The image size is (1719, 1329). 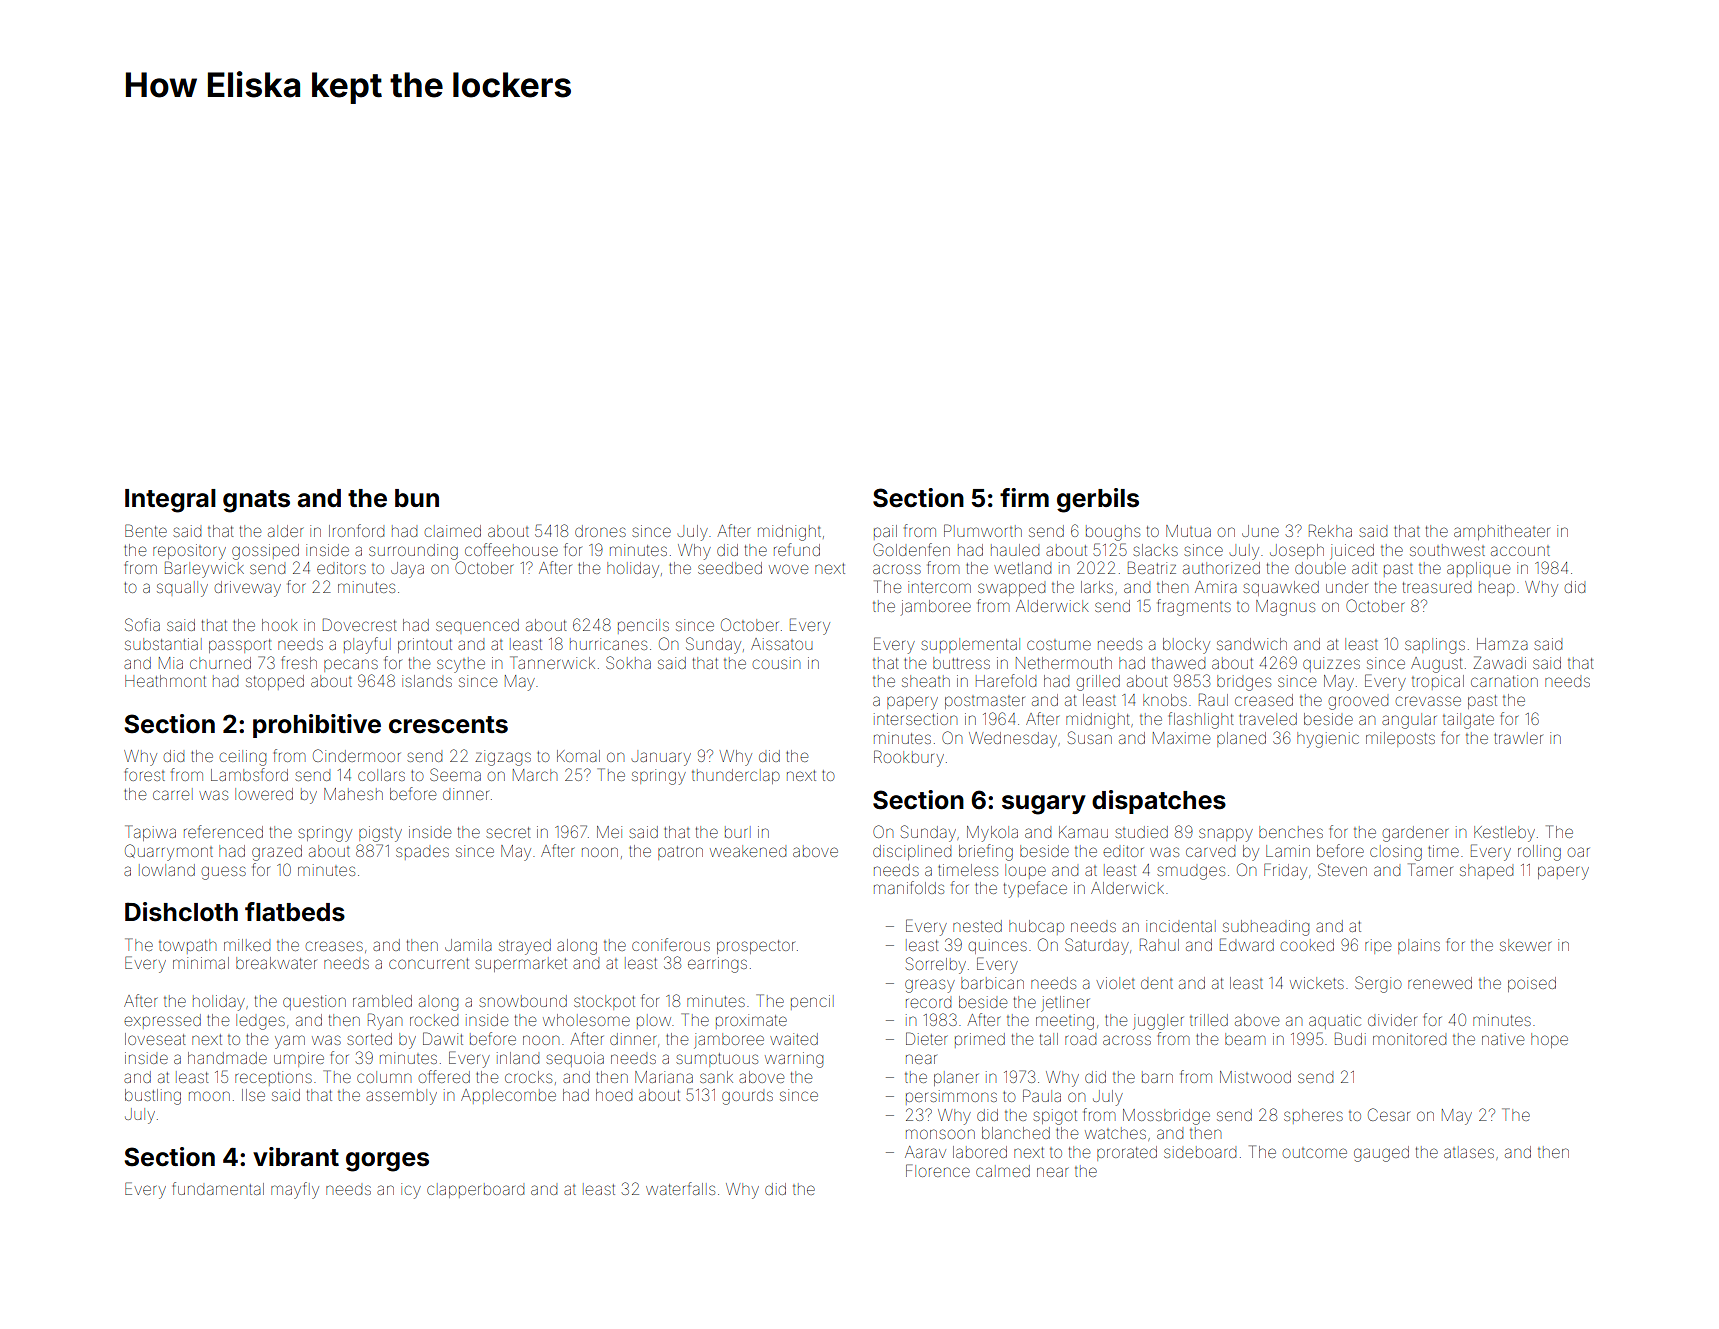 I want to click on firm, so click(x=1024, y=497).
